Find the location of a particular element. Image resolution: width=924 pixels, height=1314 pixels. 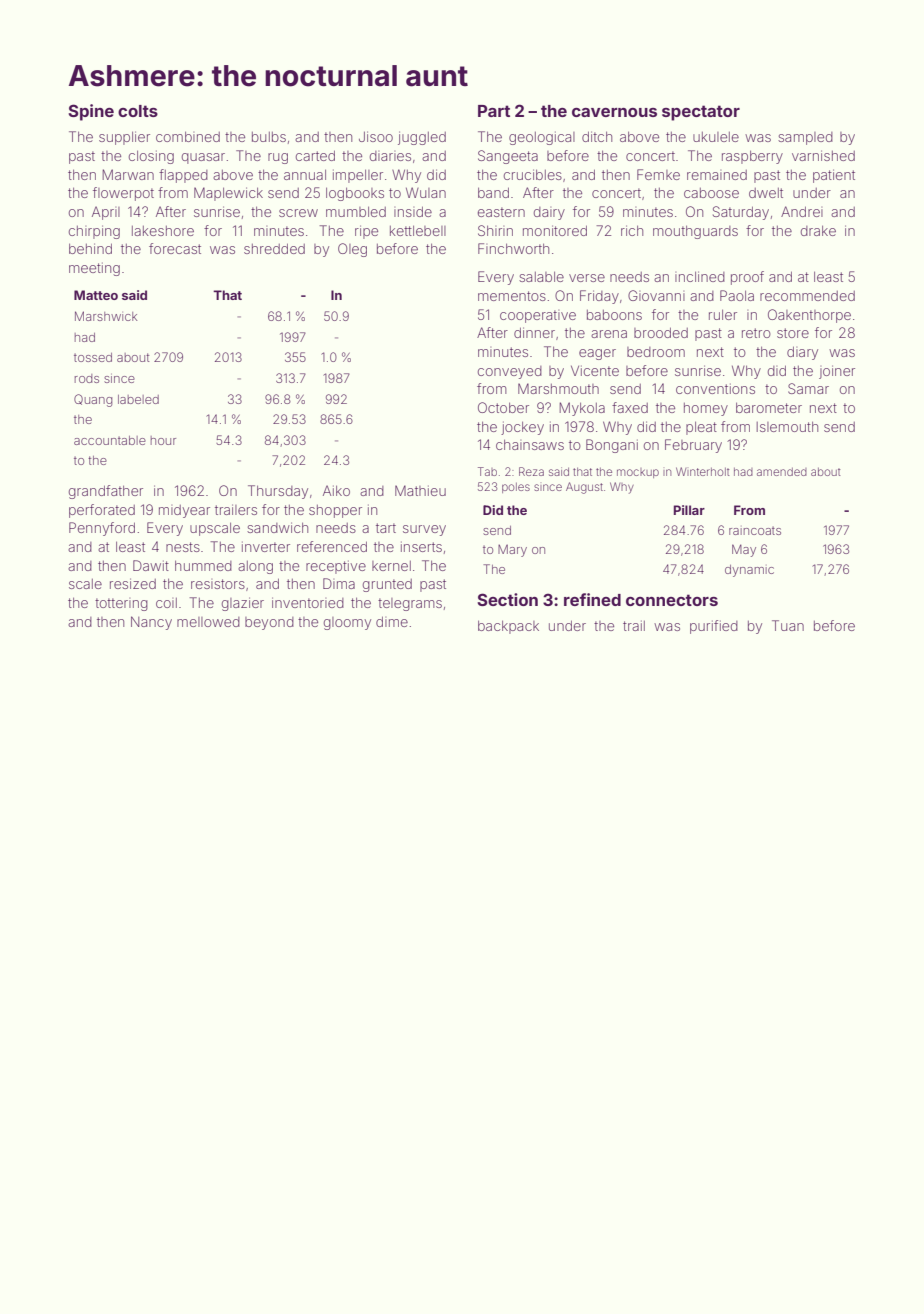

Pillar is located at coordinates (689, 510).
